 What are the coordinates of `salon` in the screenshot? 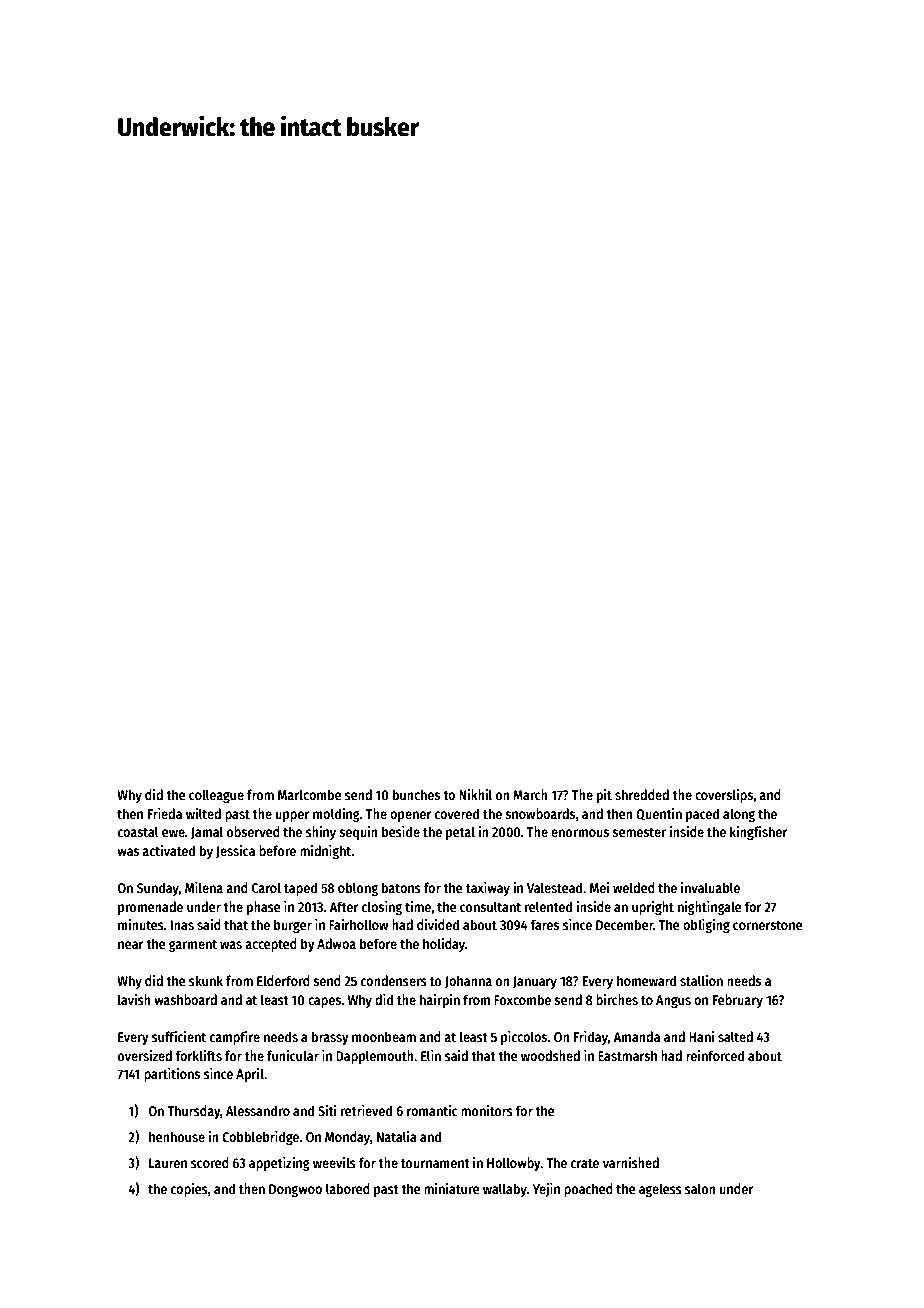 It's located at (700, 1188).
